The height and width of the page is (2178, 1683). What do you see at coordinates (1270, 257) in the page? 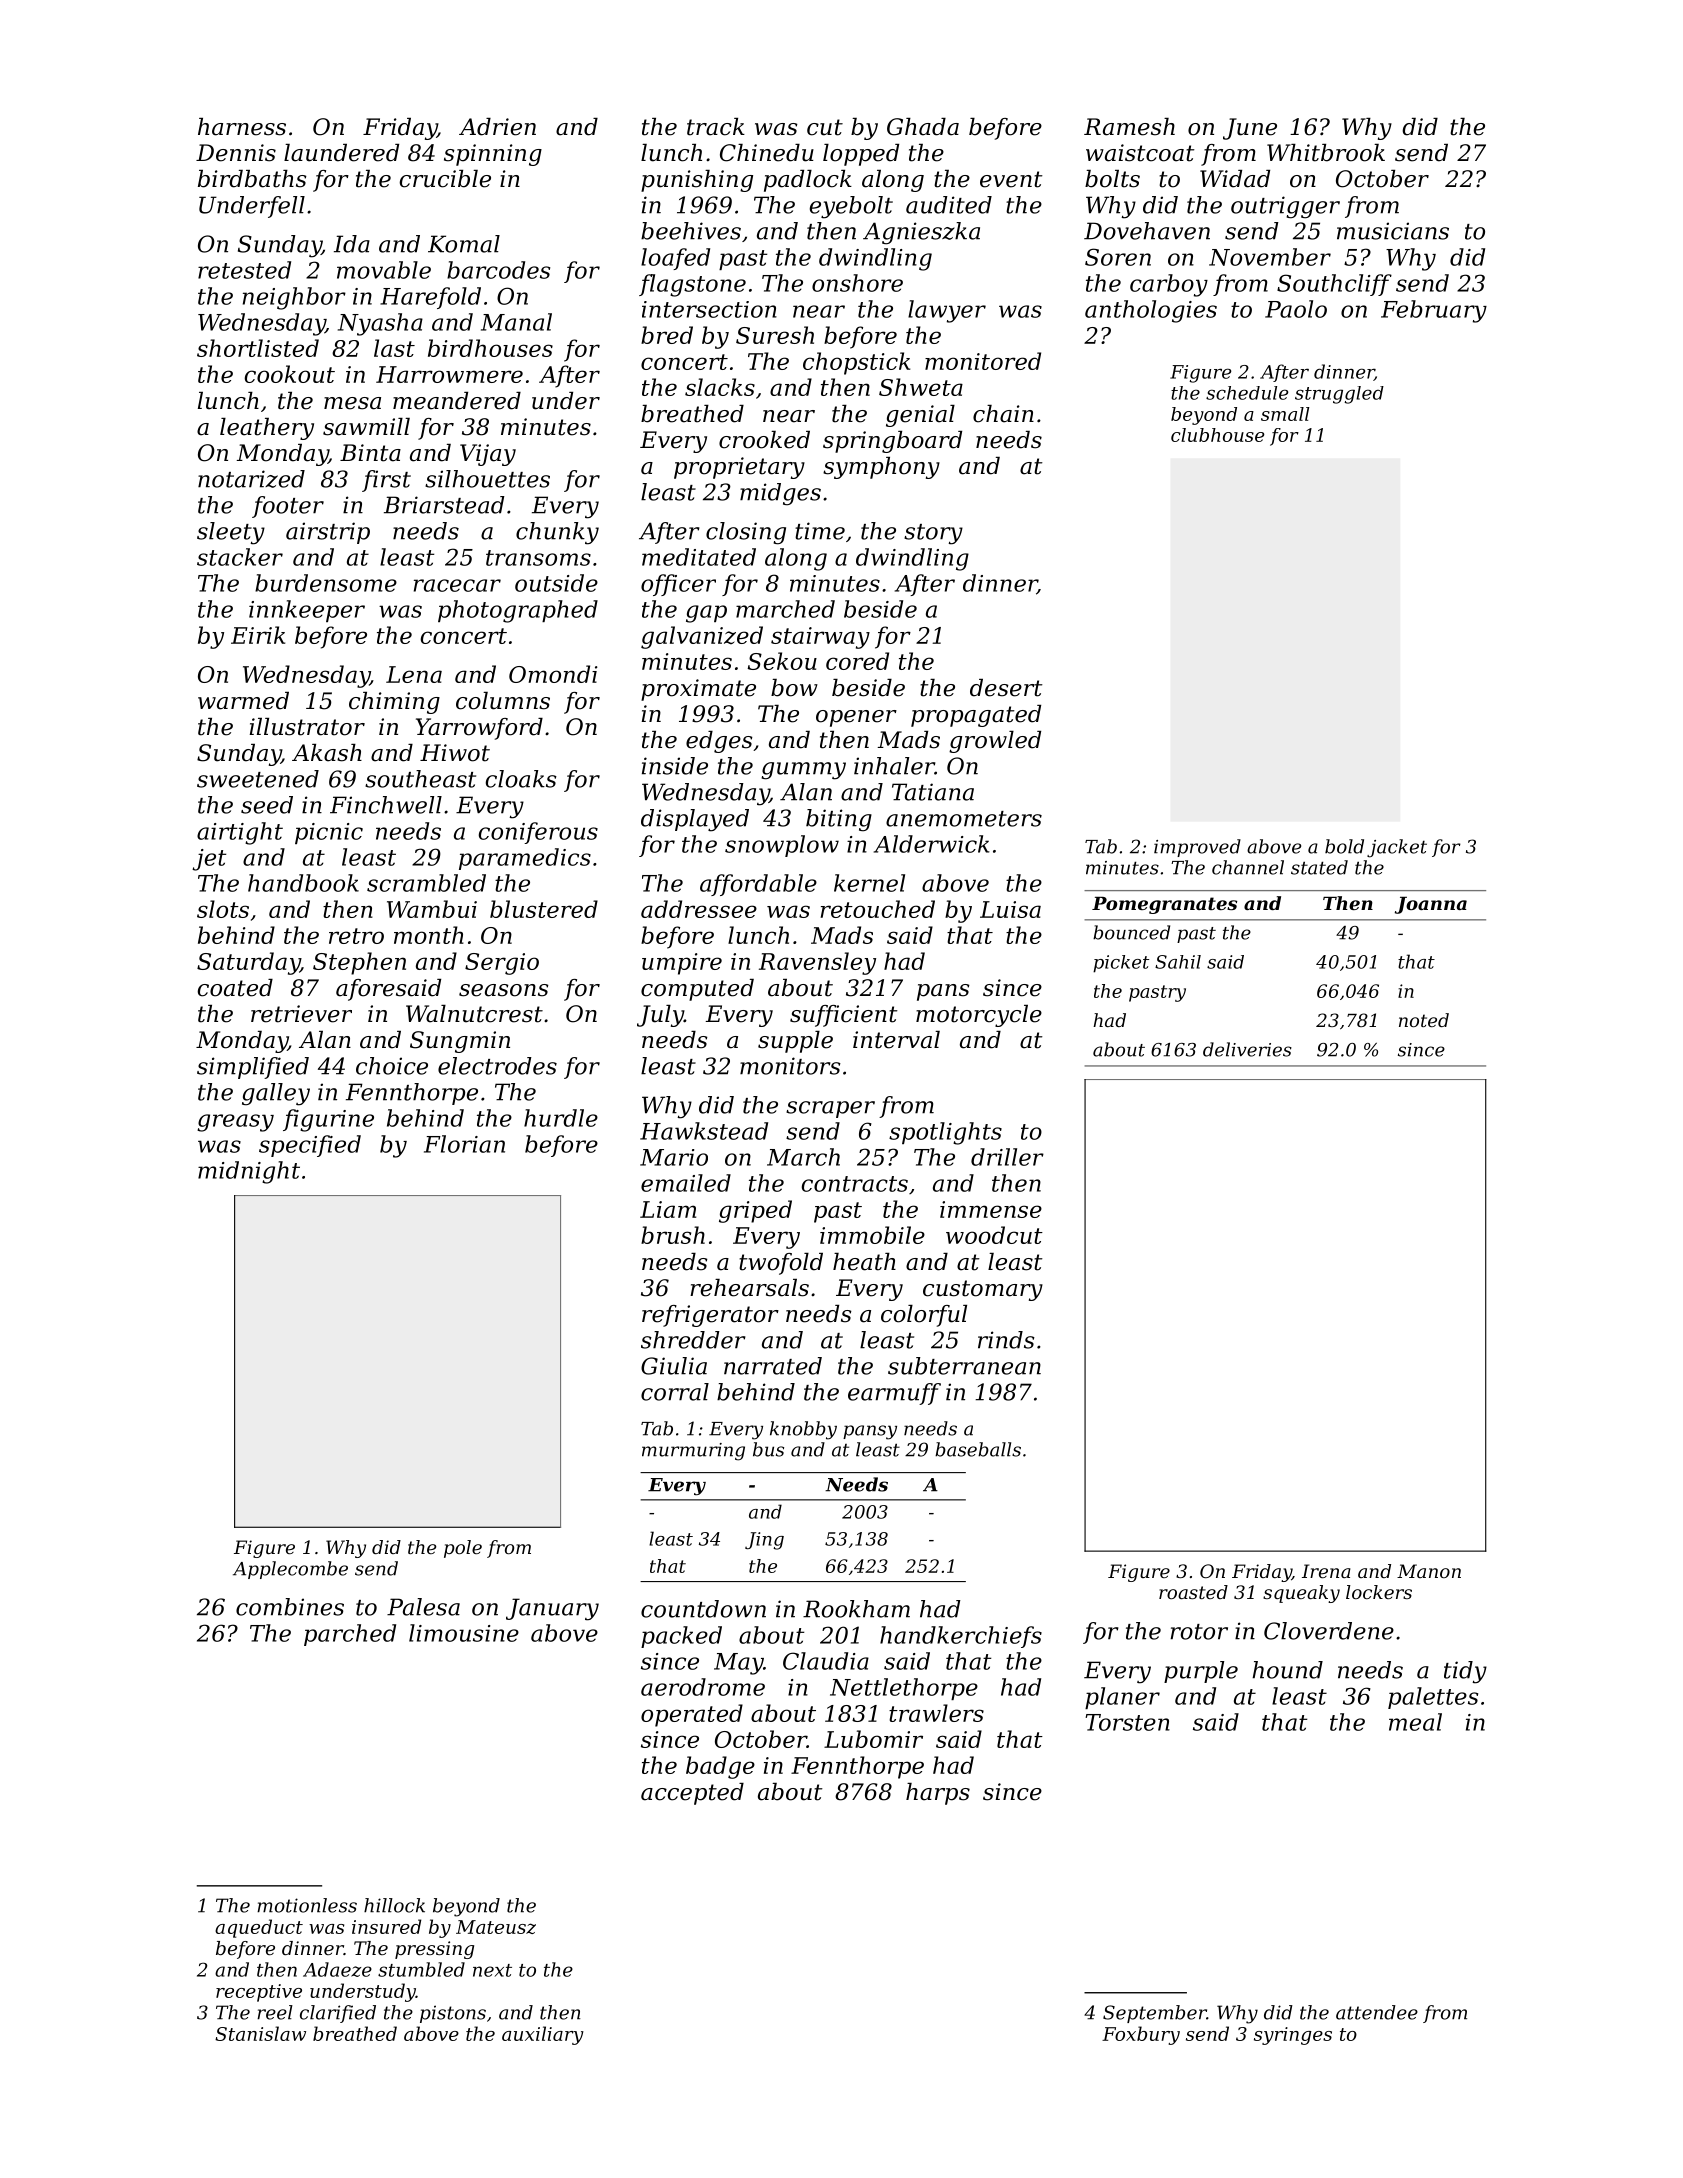
I see `November` at bounding box center [1270, 257].
